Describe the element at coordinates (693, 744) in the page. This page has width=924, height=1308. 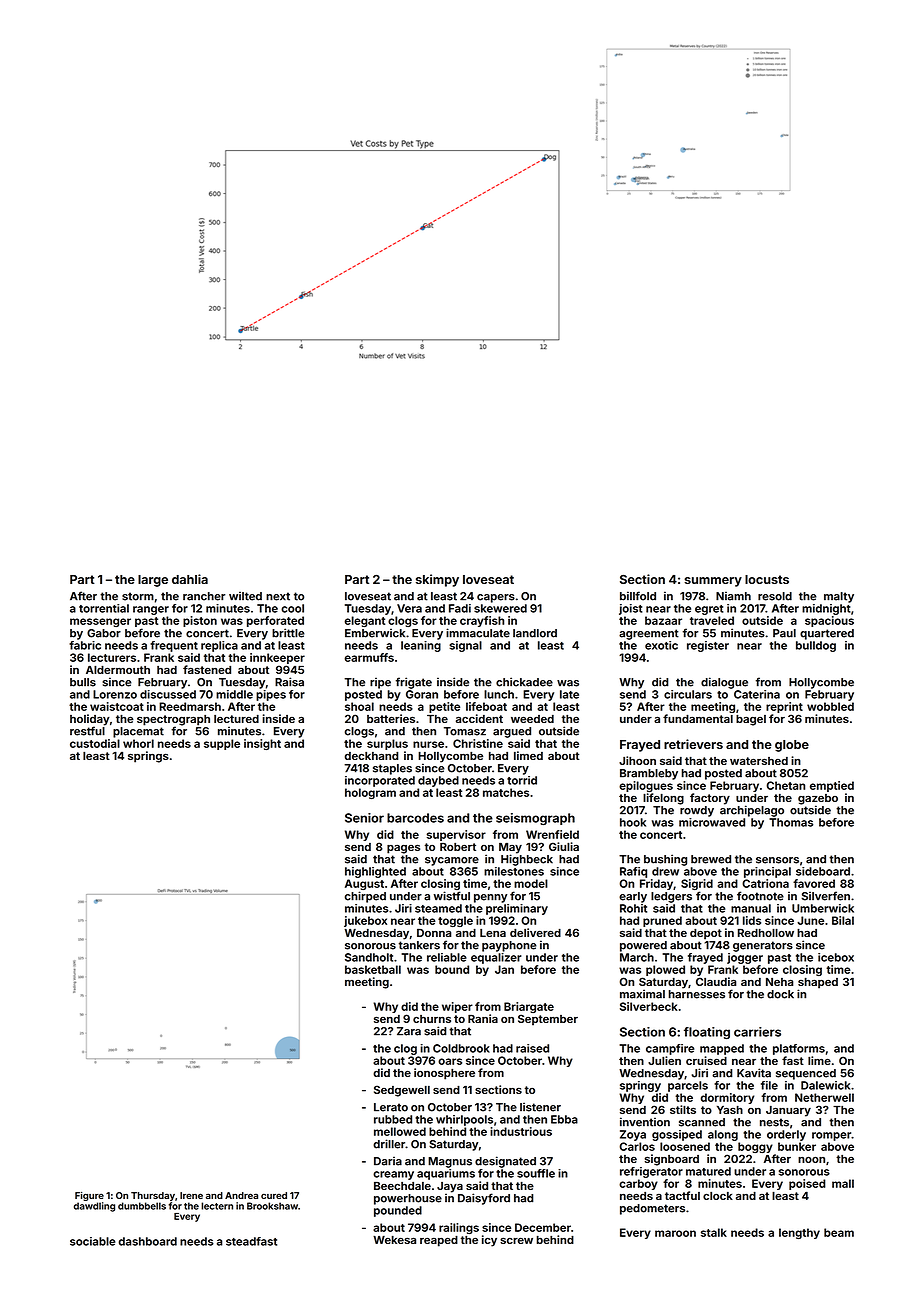
I see `retrievers` at that location.
